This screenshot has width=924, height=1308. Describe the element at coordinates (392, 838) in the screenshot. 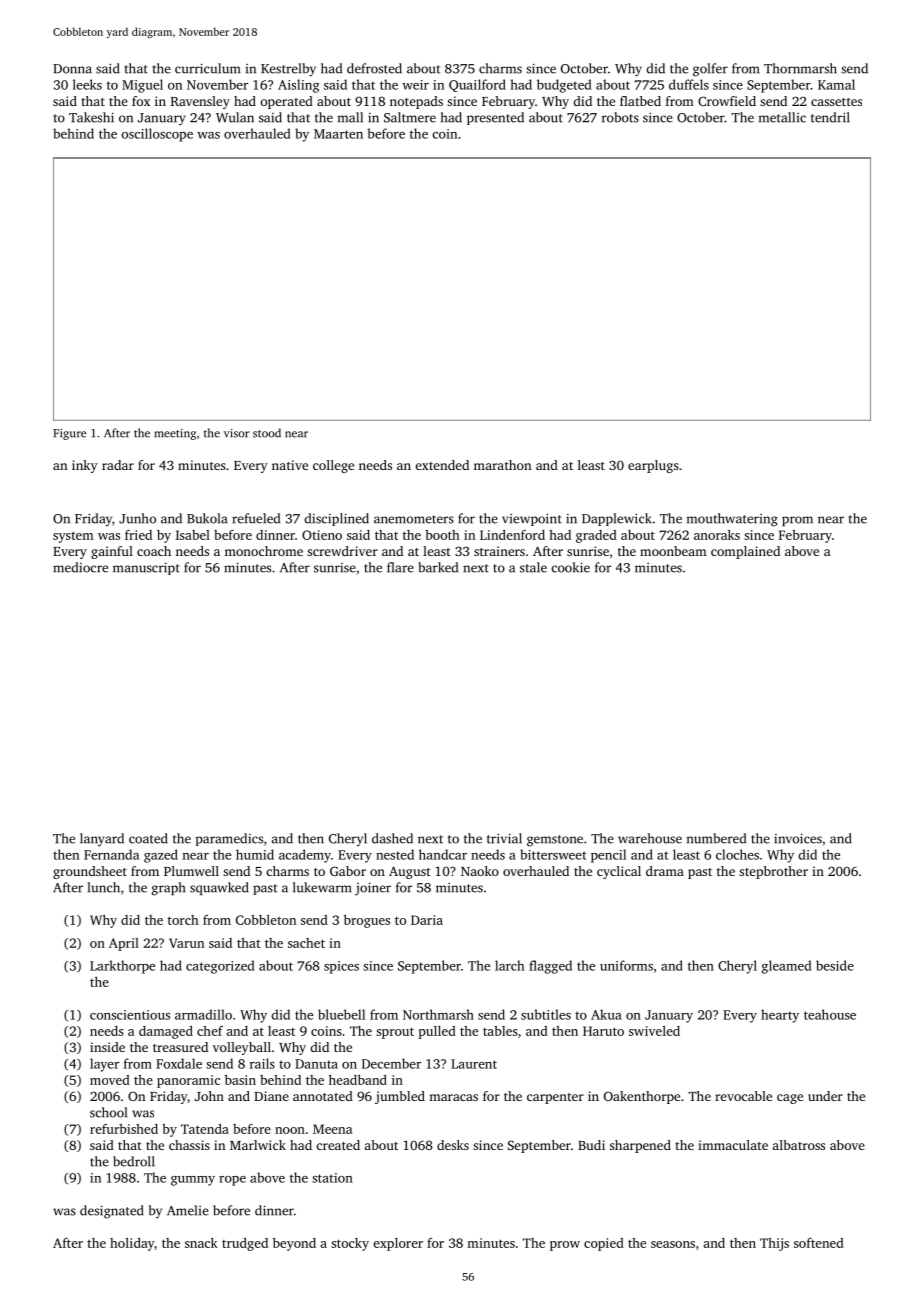

I see `dashed` at that location.
